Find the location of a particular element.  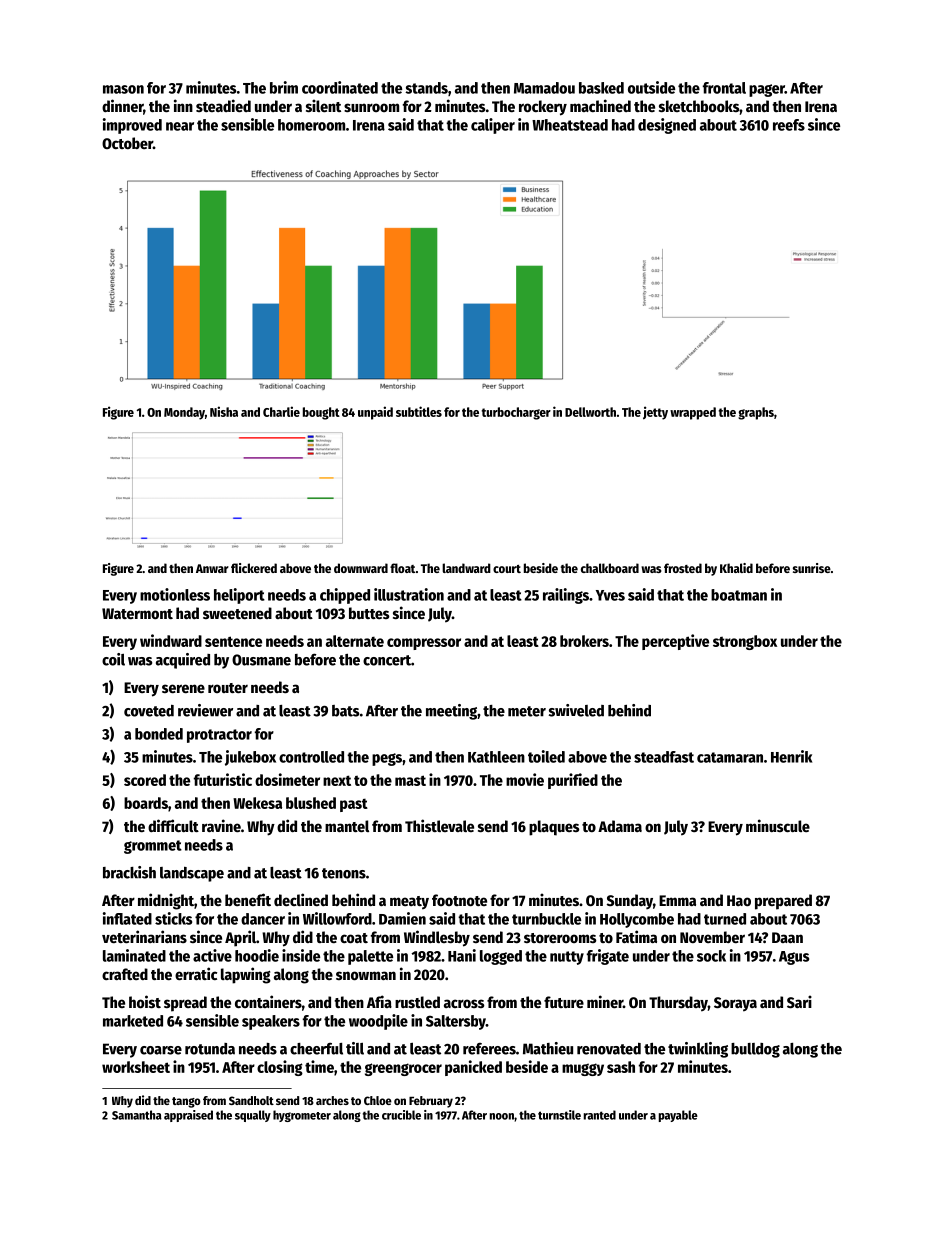

perceptive is located at coordinates (675, 642).
